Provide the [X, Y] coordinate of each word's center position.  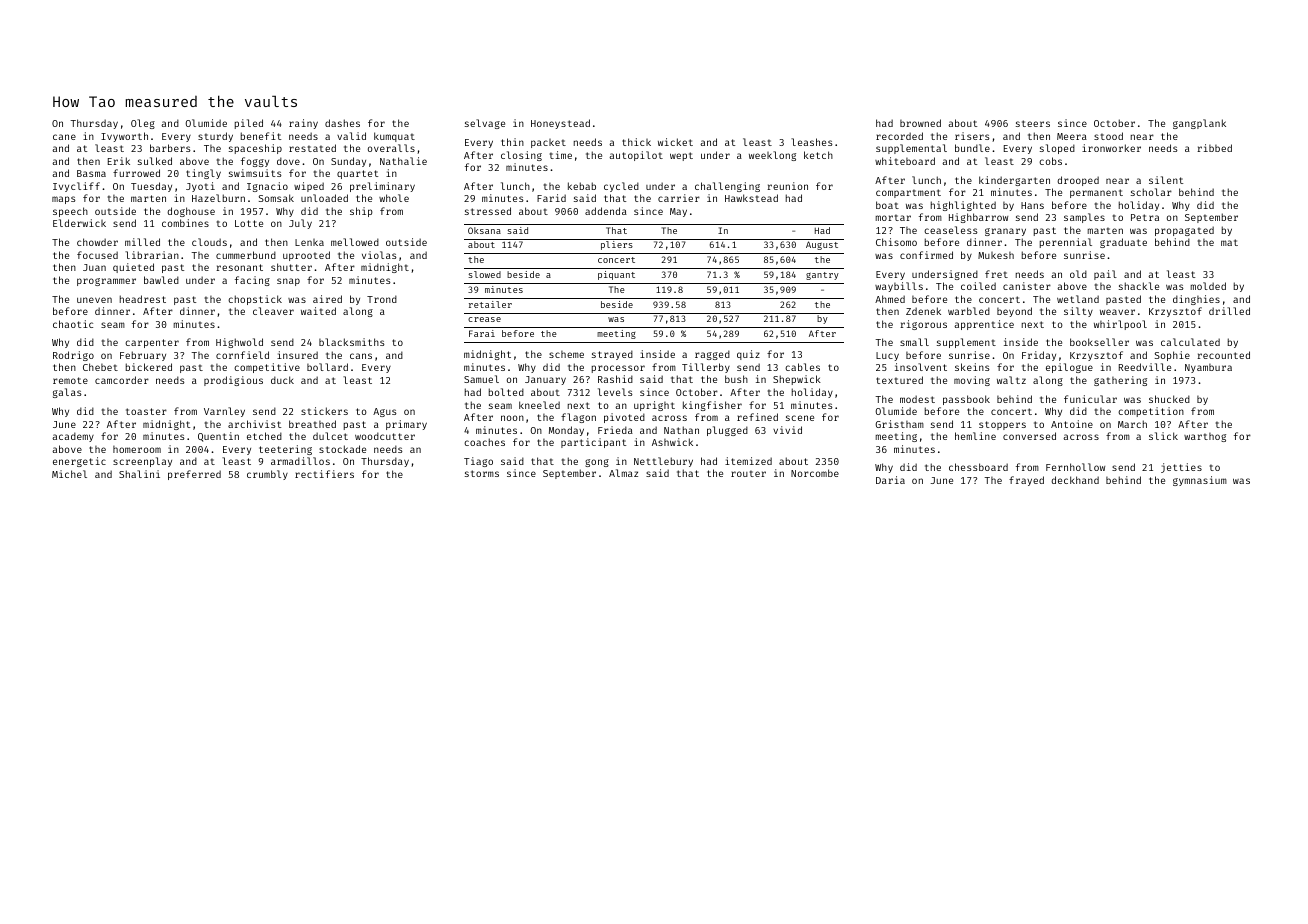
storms [482, 473]
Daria [890, 480]
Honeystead [560, 124]
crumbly [267, 475]
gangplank [1199, 124]
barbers [170, 148]
